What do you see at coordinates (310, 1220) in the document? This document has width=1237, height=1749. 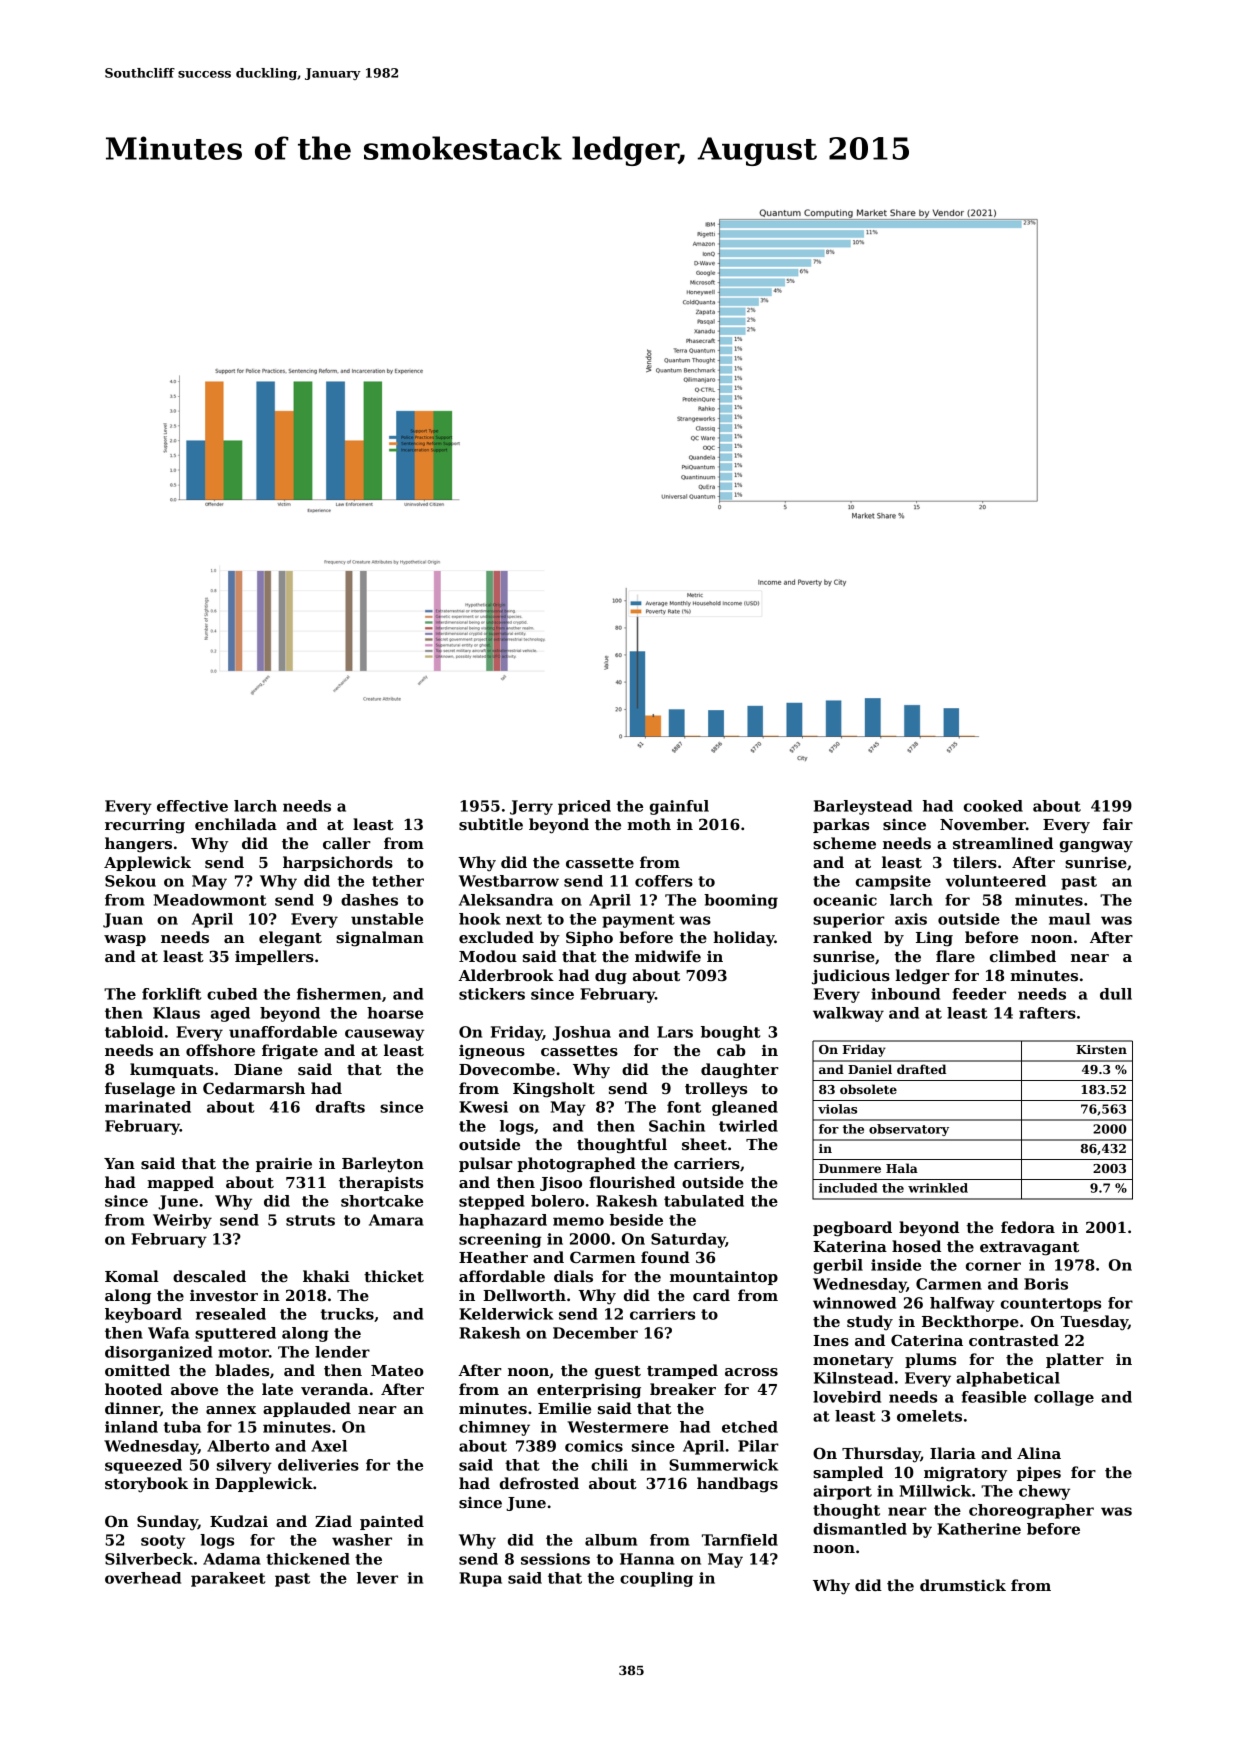 I see `struts` at bounding box center [310, 1220].
